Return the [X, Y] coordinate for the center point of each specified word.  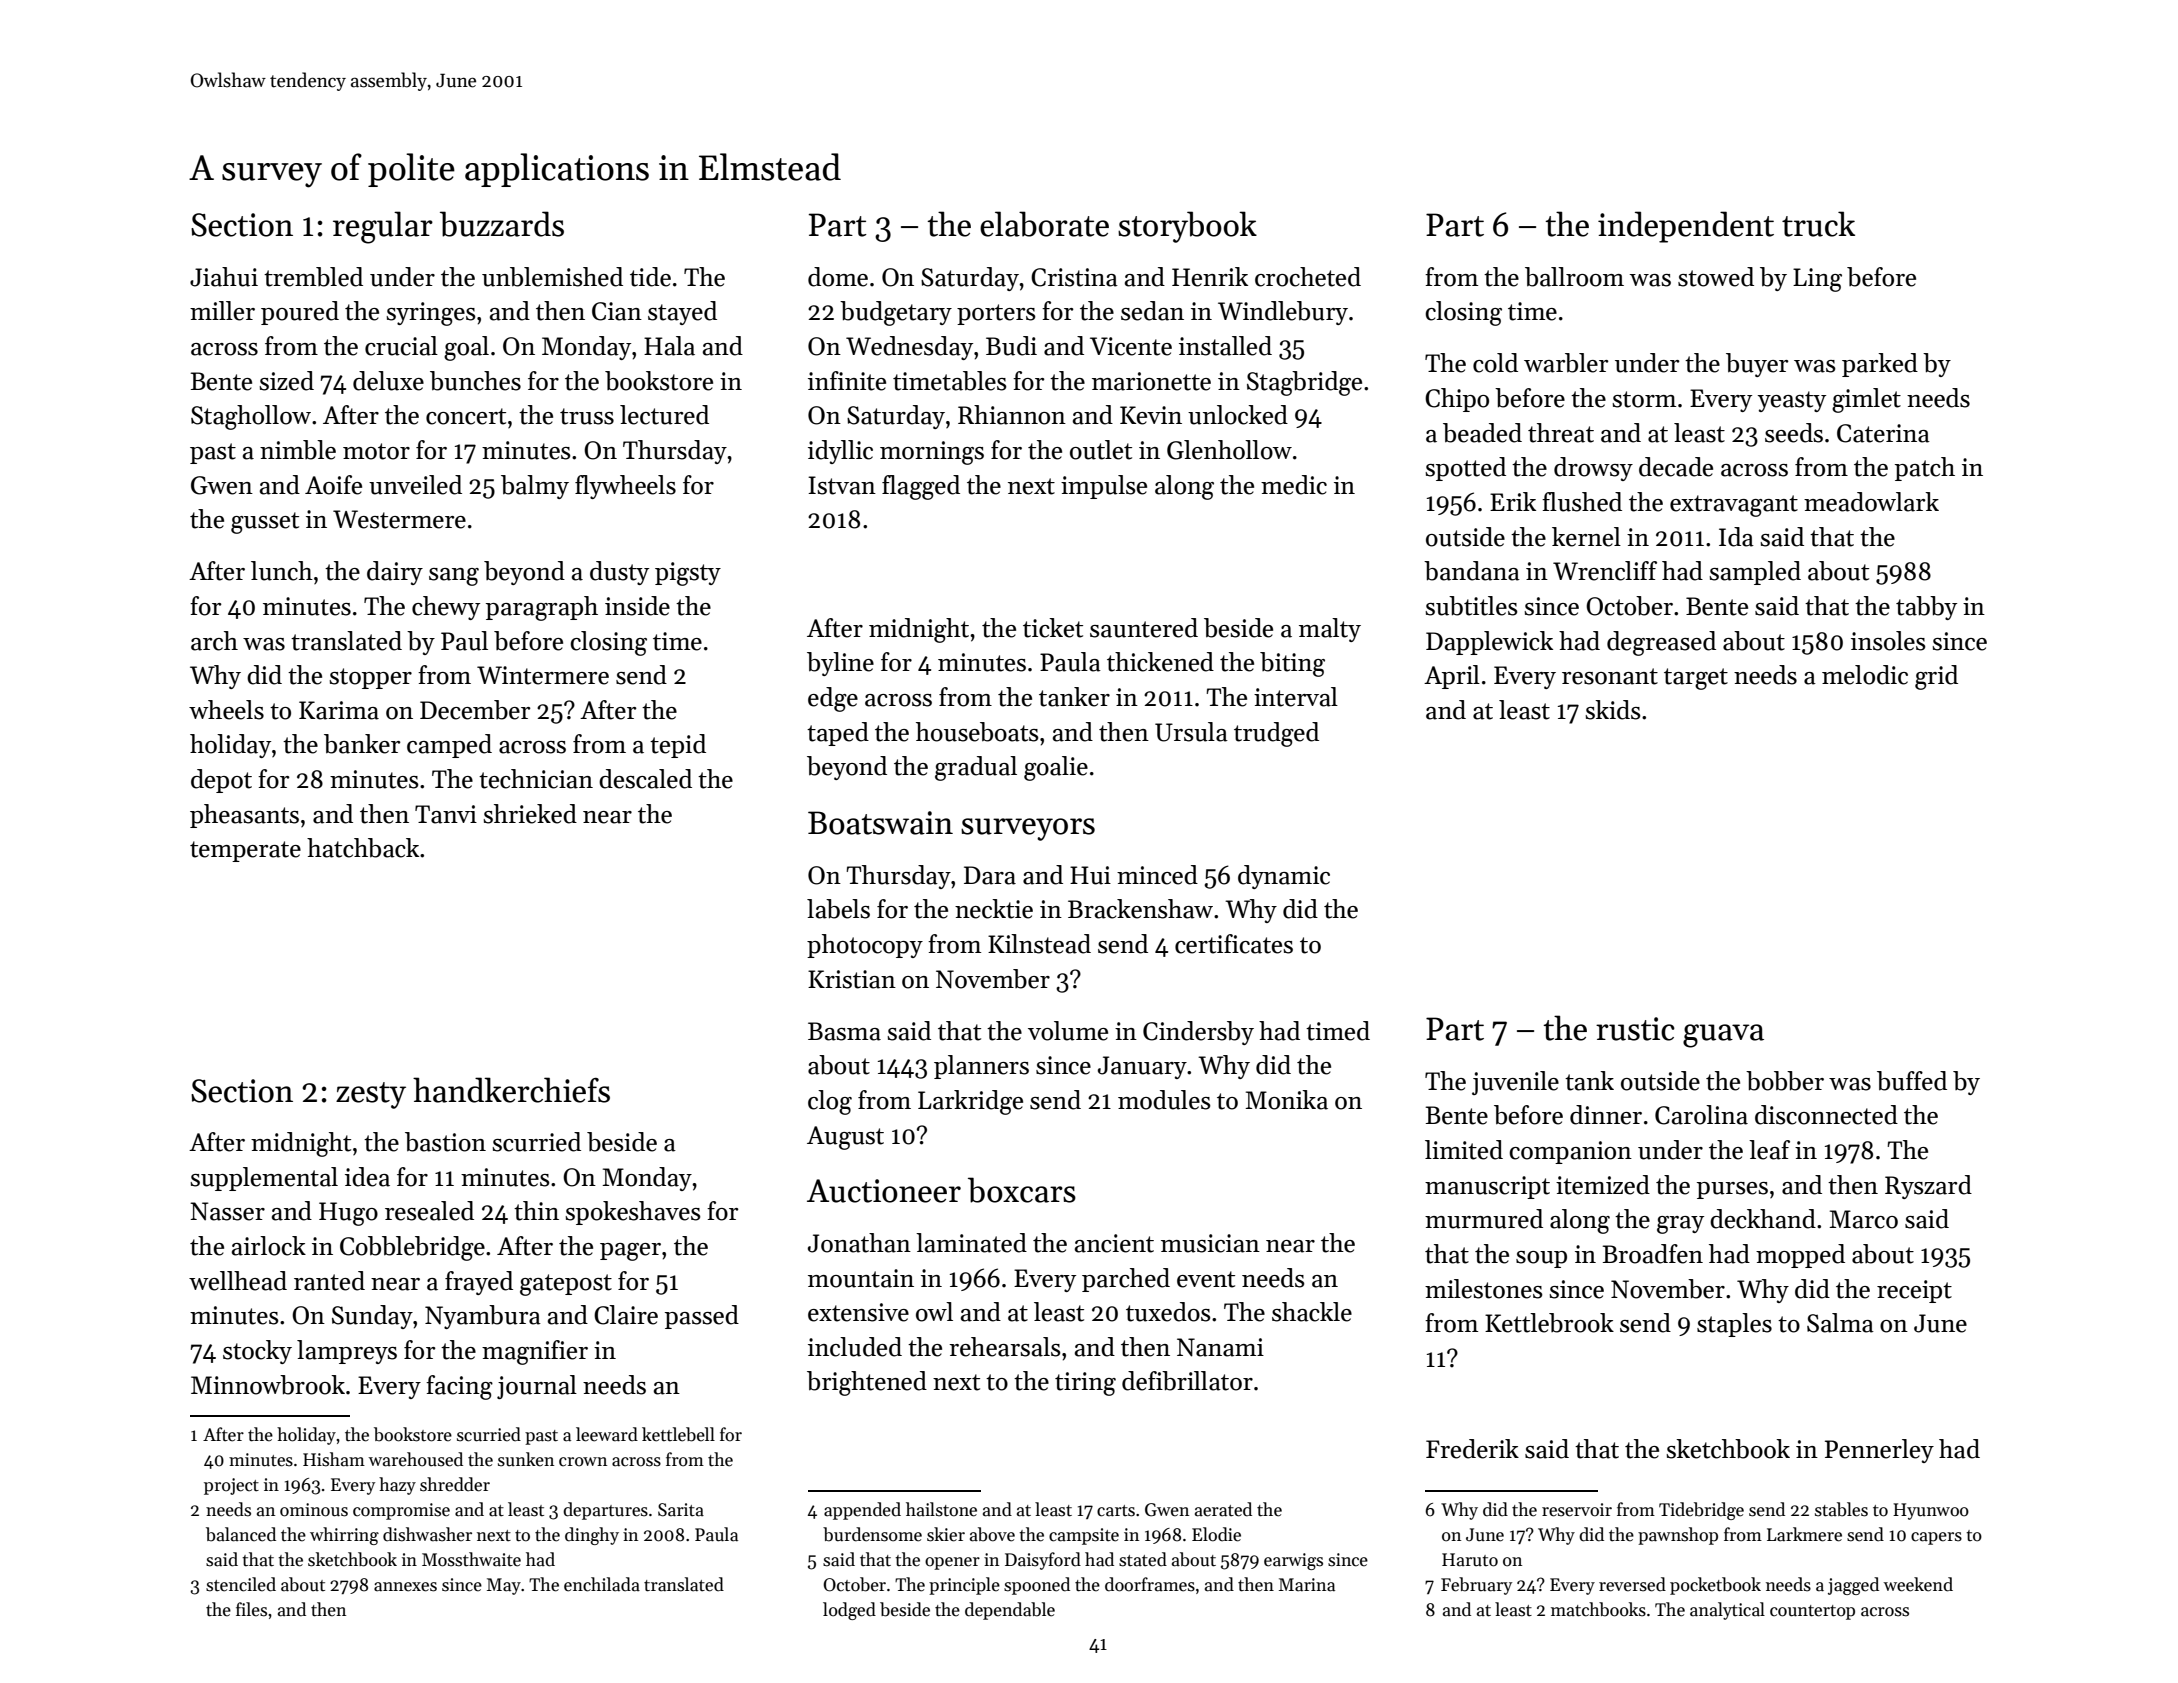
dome [838, 277]
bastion [445, 1142]
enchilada [602, 1584]
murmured [1484, 1219]
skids [1613, 710]
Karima [339, 710]
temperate [245, 851]
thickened [1160, 662]
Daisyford [1043, 1561]
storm [1644, 399]
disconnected [1826, 1115]
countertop [1812, 1612]
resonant [1610, 676]
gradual [976, 768]
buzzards [502, 224]
